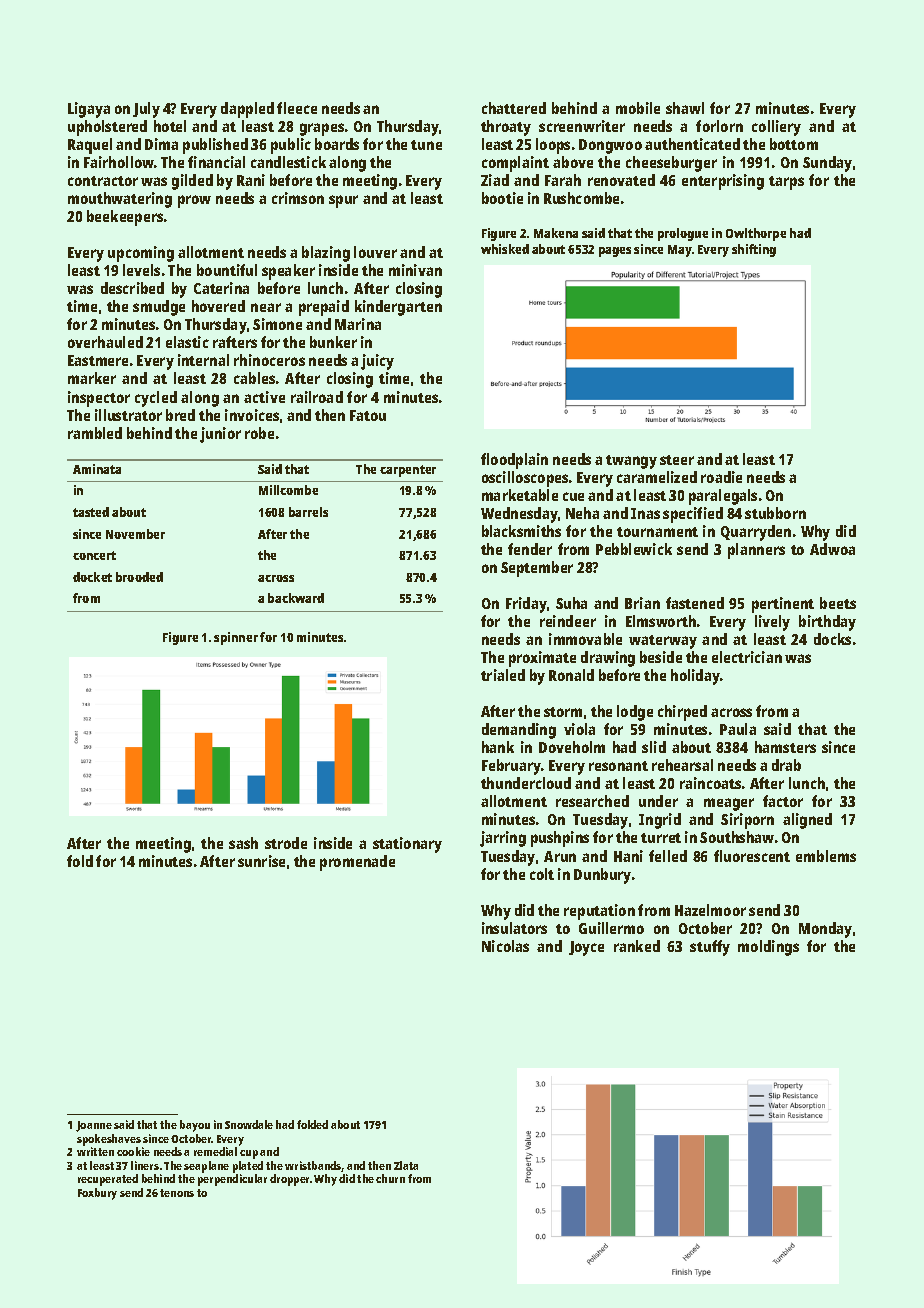 This screenshot has width=924, height=1308. Describe the element at coordinates (776, 128) in the screenshot. I see `colliery` at that location.
